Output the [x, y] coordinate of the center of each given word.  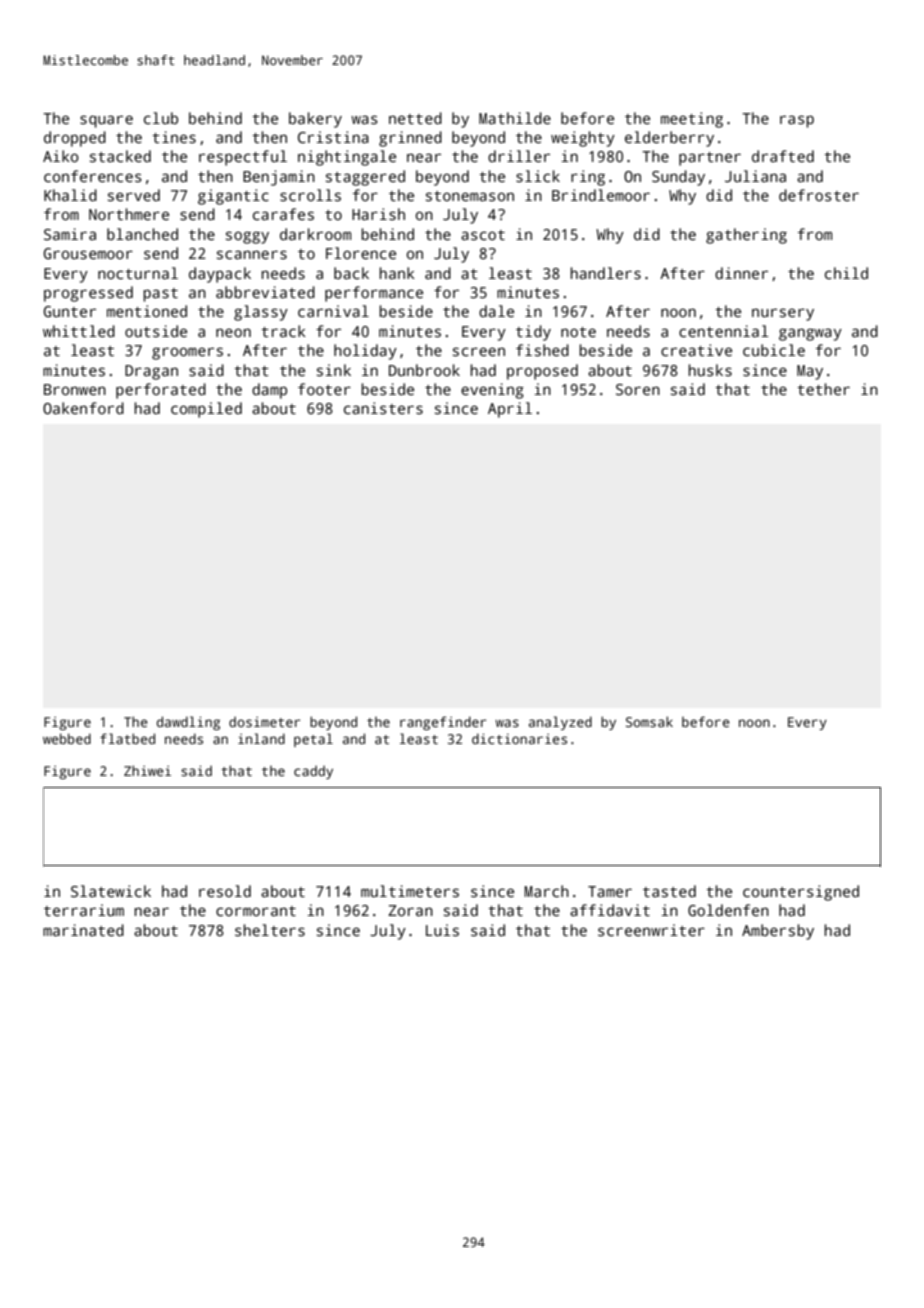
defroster [819, 195]
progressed [88, 294]
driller [519, 156]
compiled [206, 410]
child [846, 273]
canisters [383, 408]
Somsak [649, 721]
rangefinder [443, 723]
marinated [83, 930]
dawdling [188, 723]
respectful [243, 158]
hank [397, 273]
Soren [638, 389]
